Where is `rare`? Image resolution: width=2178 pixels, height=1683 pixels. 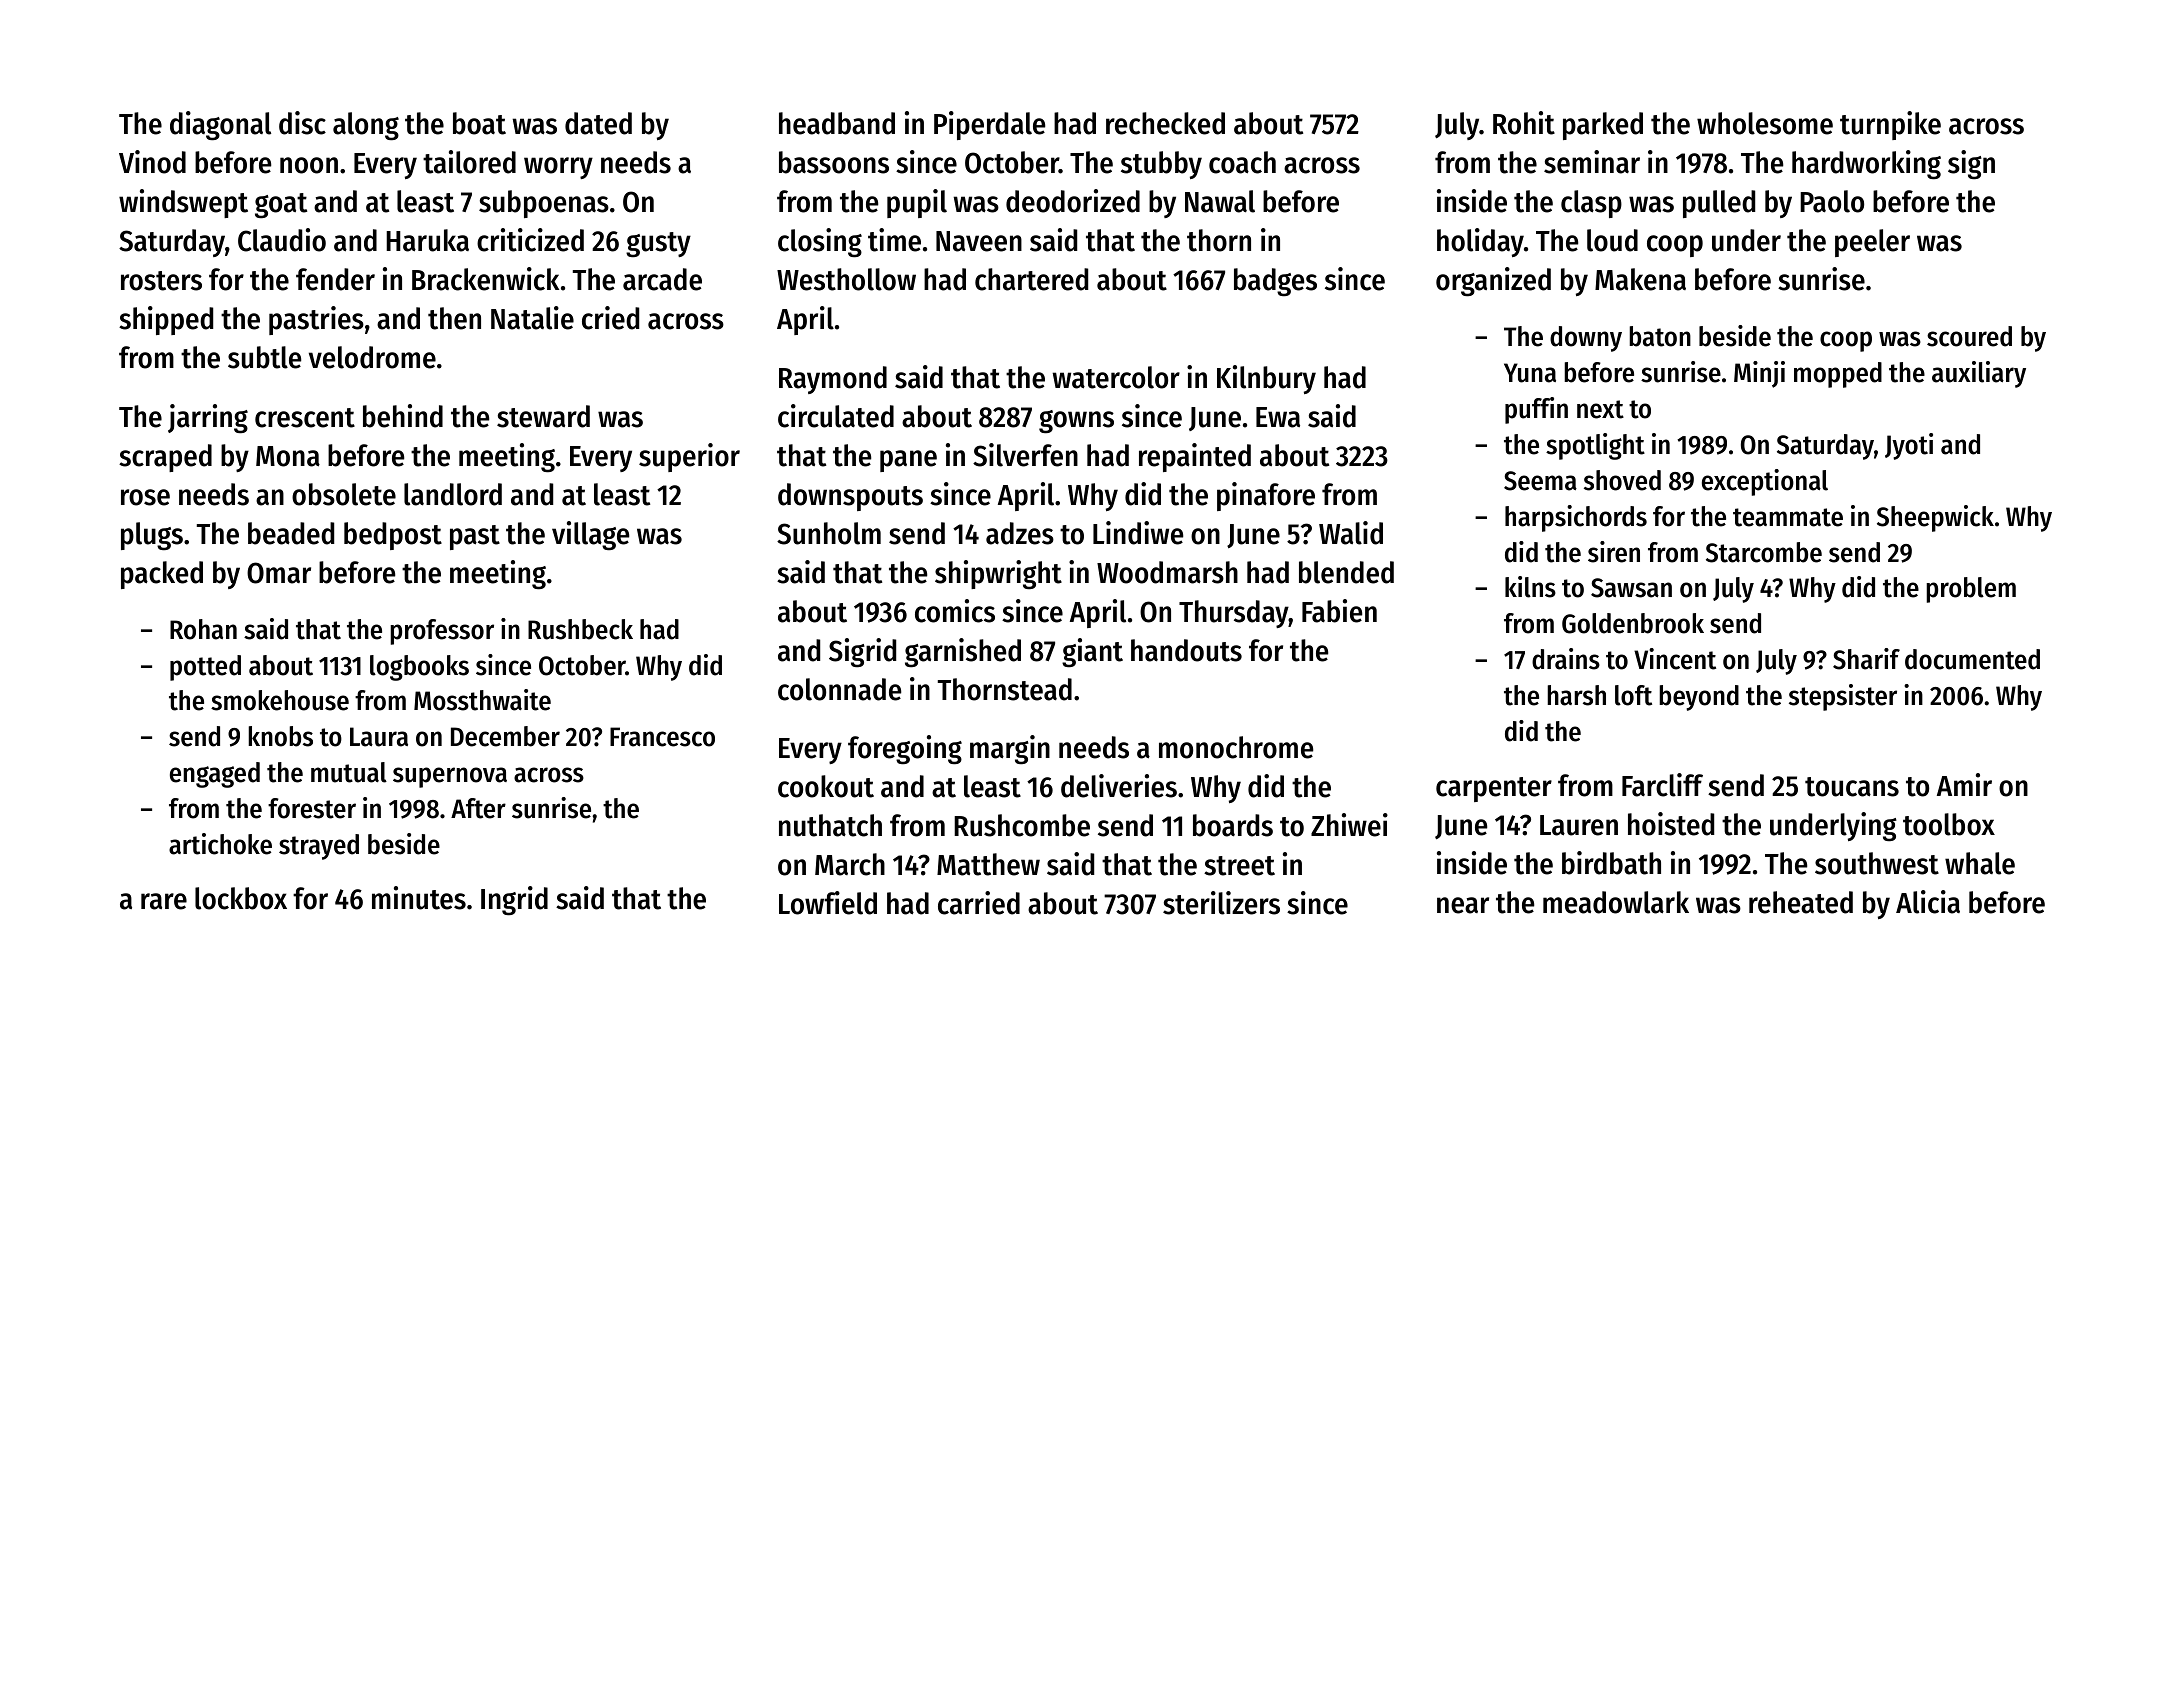 rare is located at coordinates (164, 901).
